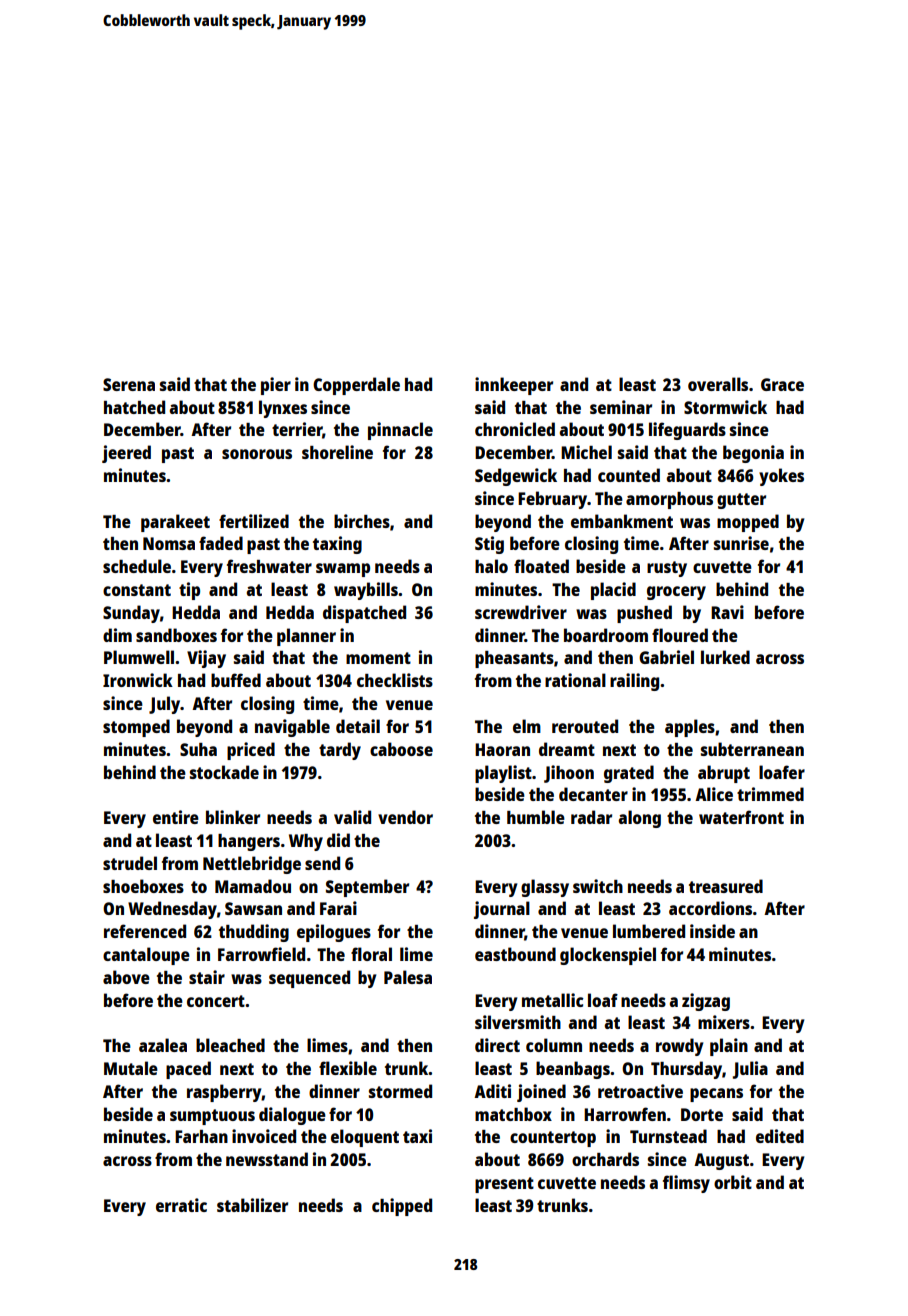 The image size is (908, 1316). Describe the element at coordinates (254, 521) in the page. I see `fertilized` at that location.
